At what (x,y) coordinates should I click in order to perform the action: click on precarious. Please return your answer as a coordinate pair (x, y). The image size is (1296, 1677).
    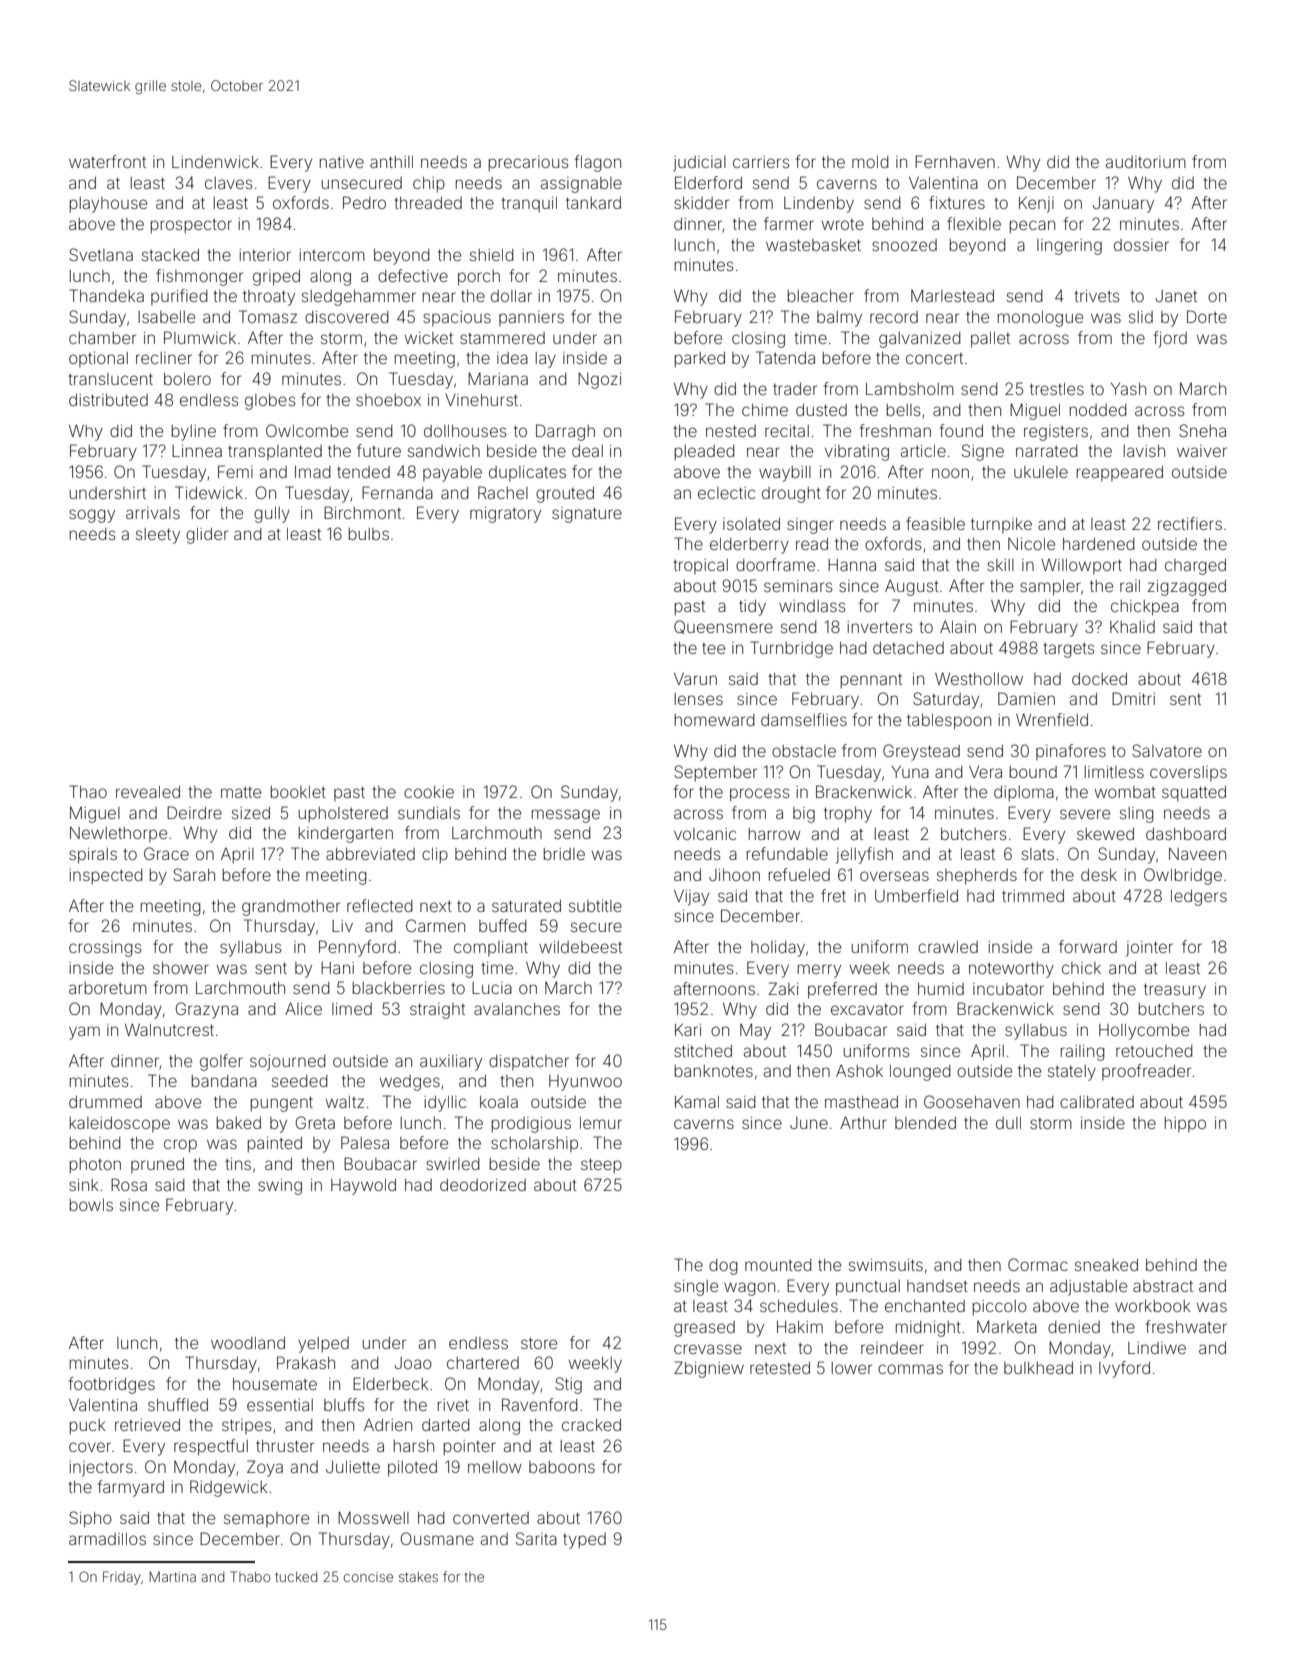
    Looking at the image, I should click on (529, 164).
